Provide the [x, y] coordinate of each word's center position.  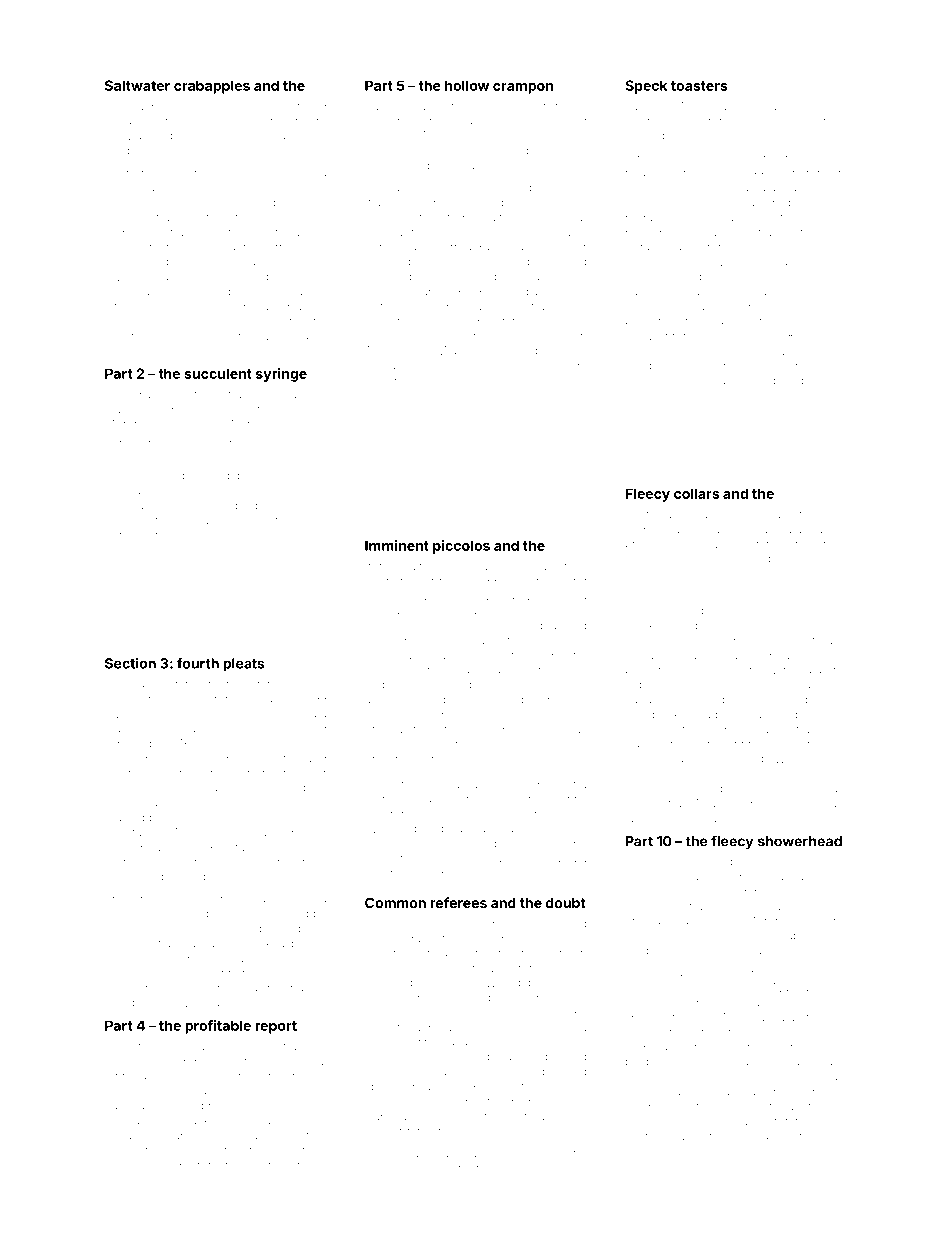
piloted [643, 233]
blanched [735, 1136]
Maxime [661, 788]
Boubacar [788, 640]
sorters [289, 773]
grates [766, 293]
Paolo [282, 713]
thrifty [466, 844]
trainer [309, 136]
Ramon [384, 321]
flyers [263, 1166]
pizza [379, 1169]
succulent [218, 373]
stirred [455, 247]
